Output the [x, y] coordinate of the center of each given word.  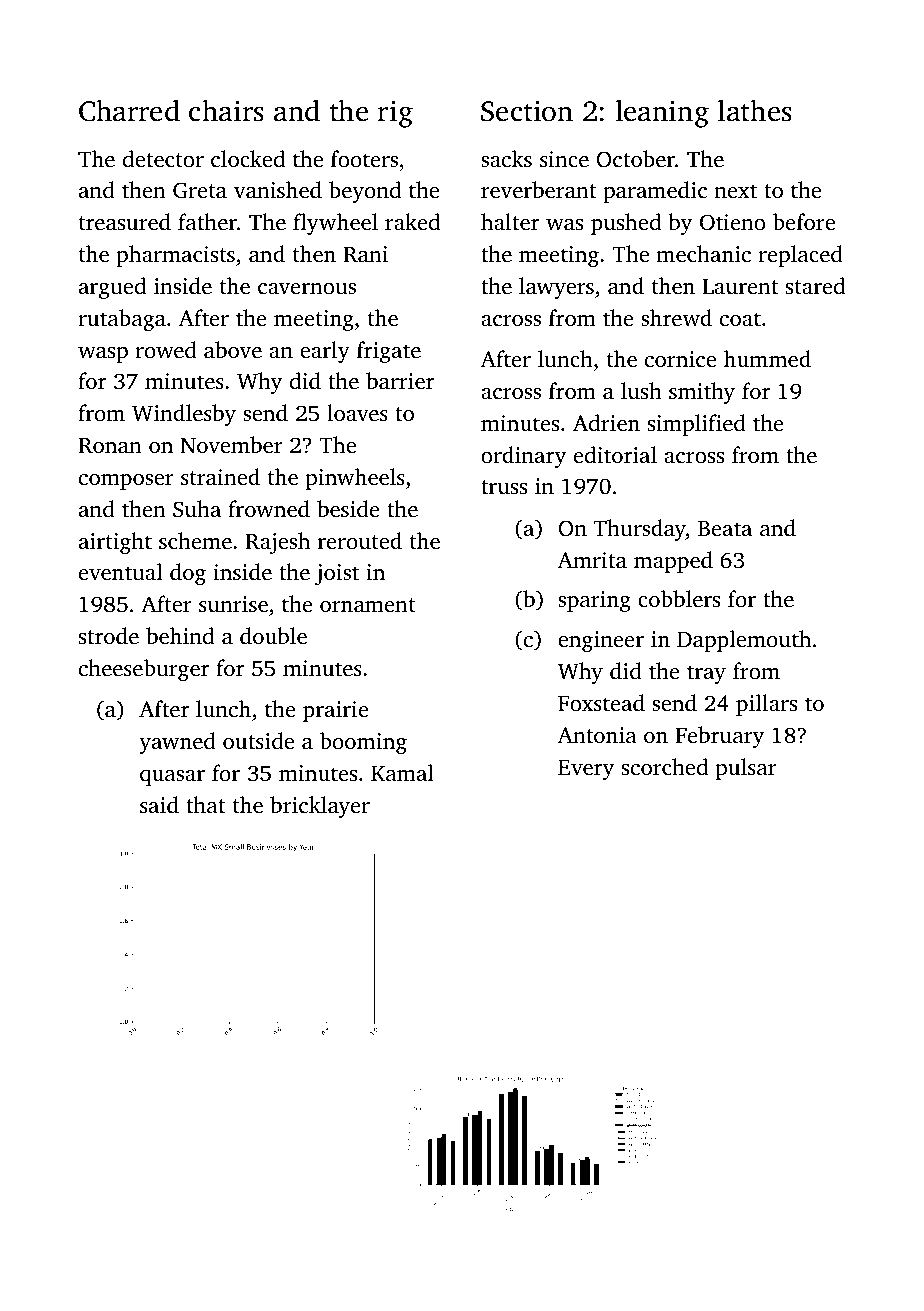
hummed [767, 359]
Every [586, 770]
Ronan [110, 446]
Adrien [606, 423]
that [205, 804]
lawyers [556, 288]
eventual [121, 572]
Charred [129, 110]
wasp [103, 355]
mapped [673, 562]
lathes [755, 110]
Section [527, 111]
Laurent [740, 287]
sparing [594, 601]
